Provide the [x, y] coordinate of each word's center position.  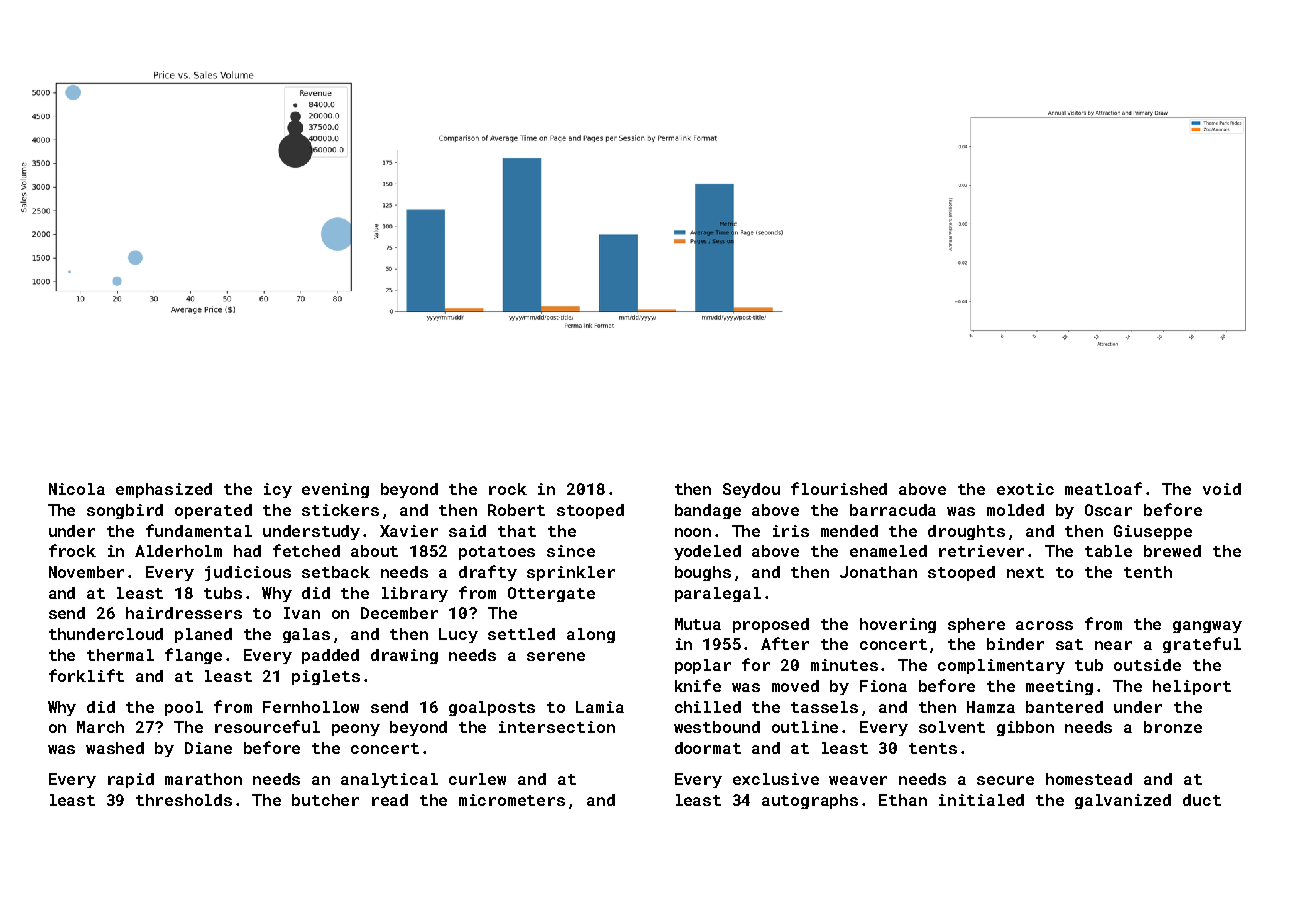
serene [556, 656]
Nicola [77, 489]
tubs [223, 593]
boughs [703, 573]
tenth [1148, 572]
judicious [248, 573]
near [1113, 645]
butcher [325, 800]
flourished [839, 488]
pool [184, 708]
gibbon [1025, 728]
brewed [1172, 551]
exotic [1025, 489]
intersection [557, 727]
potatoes [497, 553]
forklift [86, 675]
